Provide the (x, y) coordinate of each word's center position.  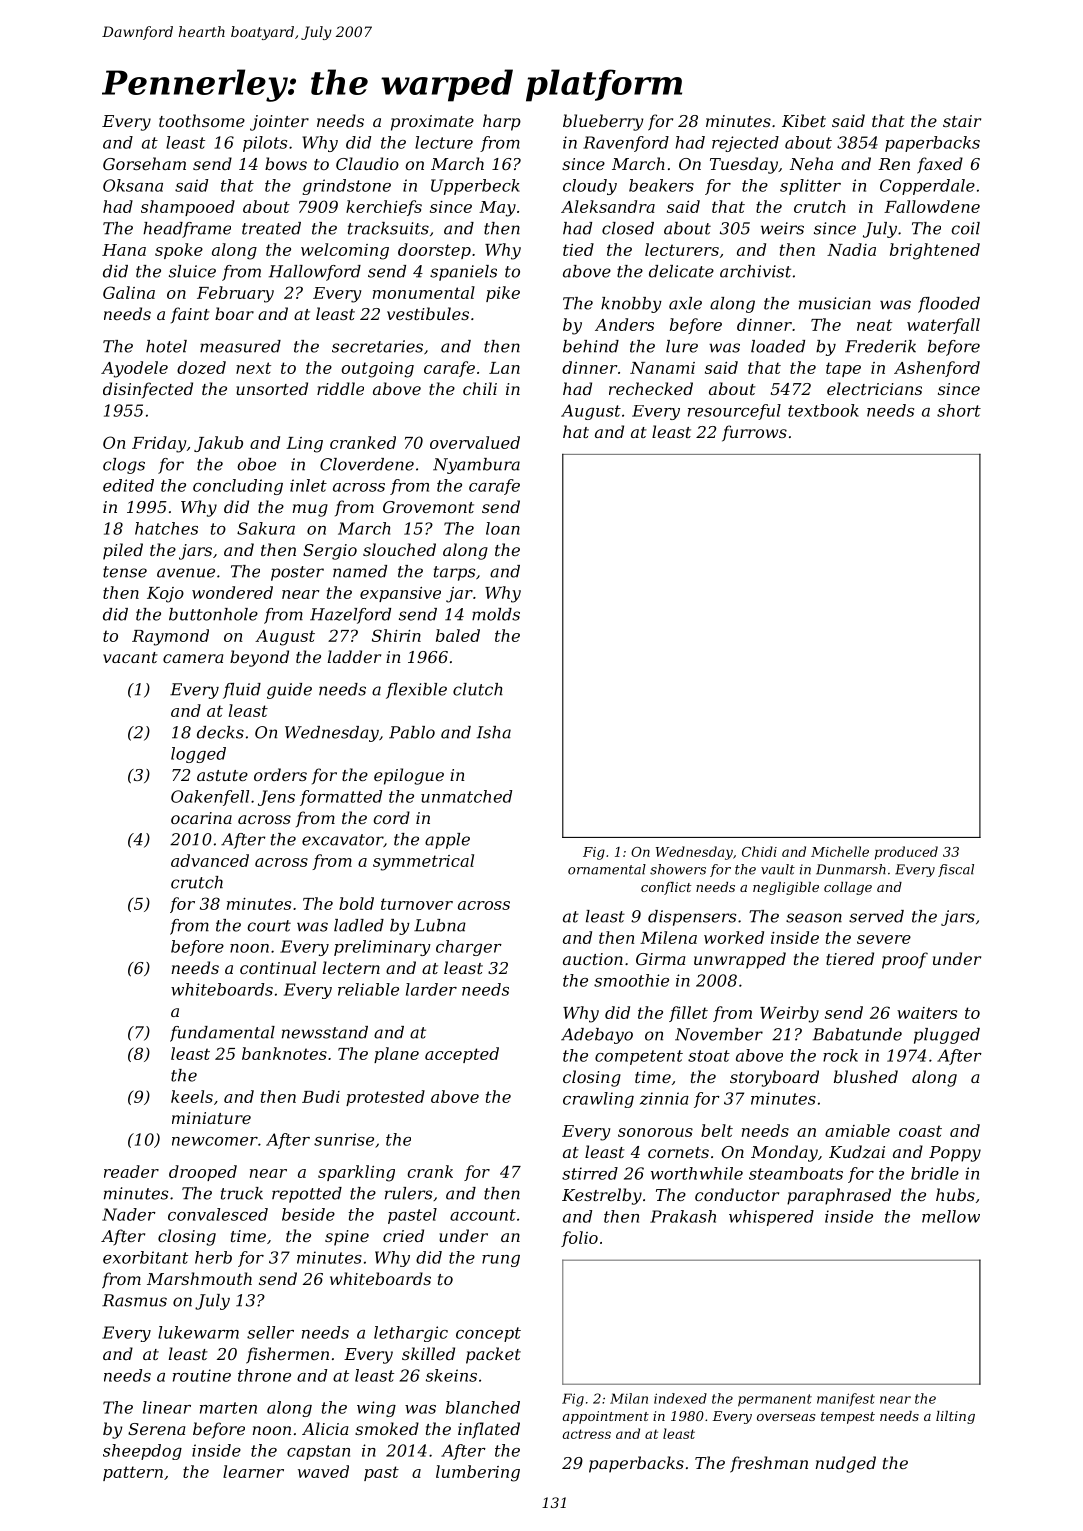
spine (347, 1238)
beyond (259, 658)
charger (469, 948)
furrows (754, 433)
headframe (187, 230)
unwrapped (740, 960)
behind (591, 346)
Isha (494, 732)
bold (356, 903)
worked (734, 937)
